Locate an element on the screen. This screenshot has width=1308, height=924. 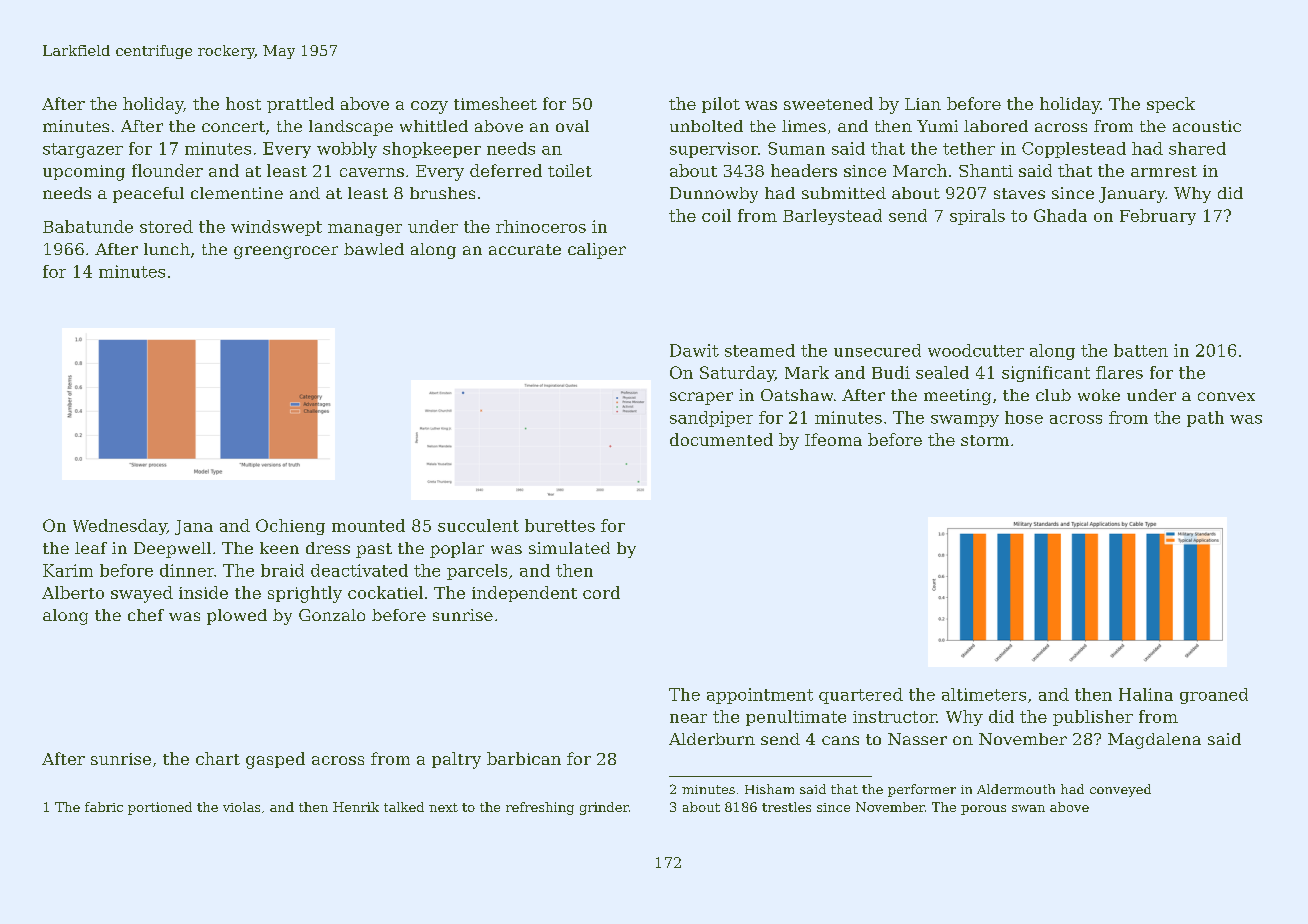
storm is located at coordinates (985, 440).
